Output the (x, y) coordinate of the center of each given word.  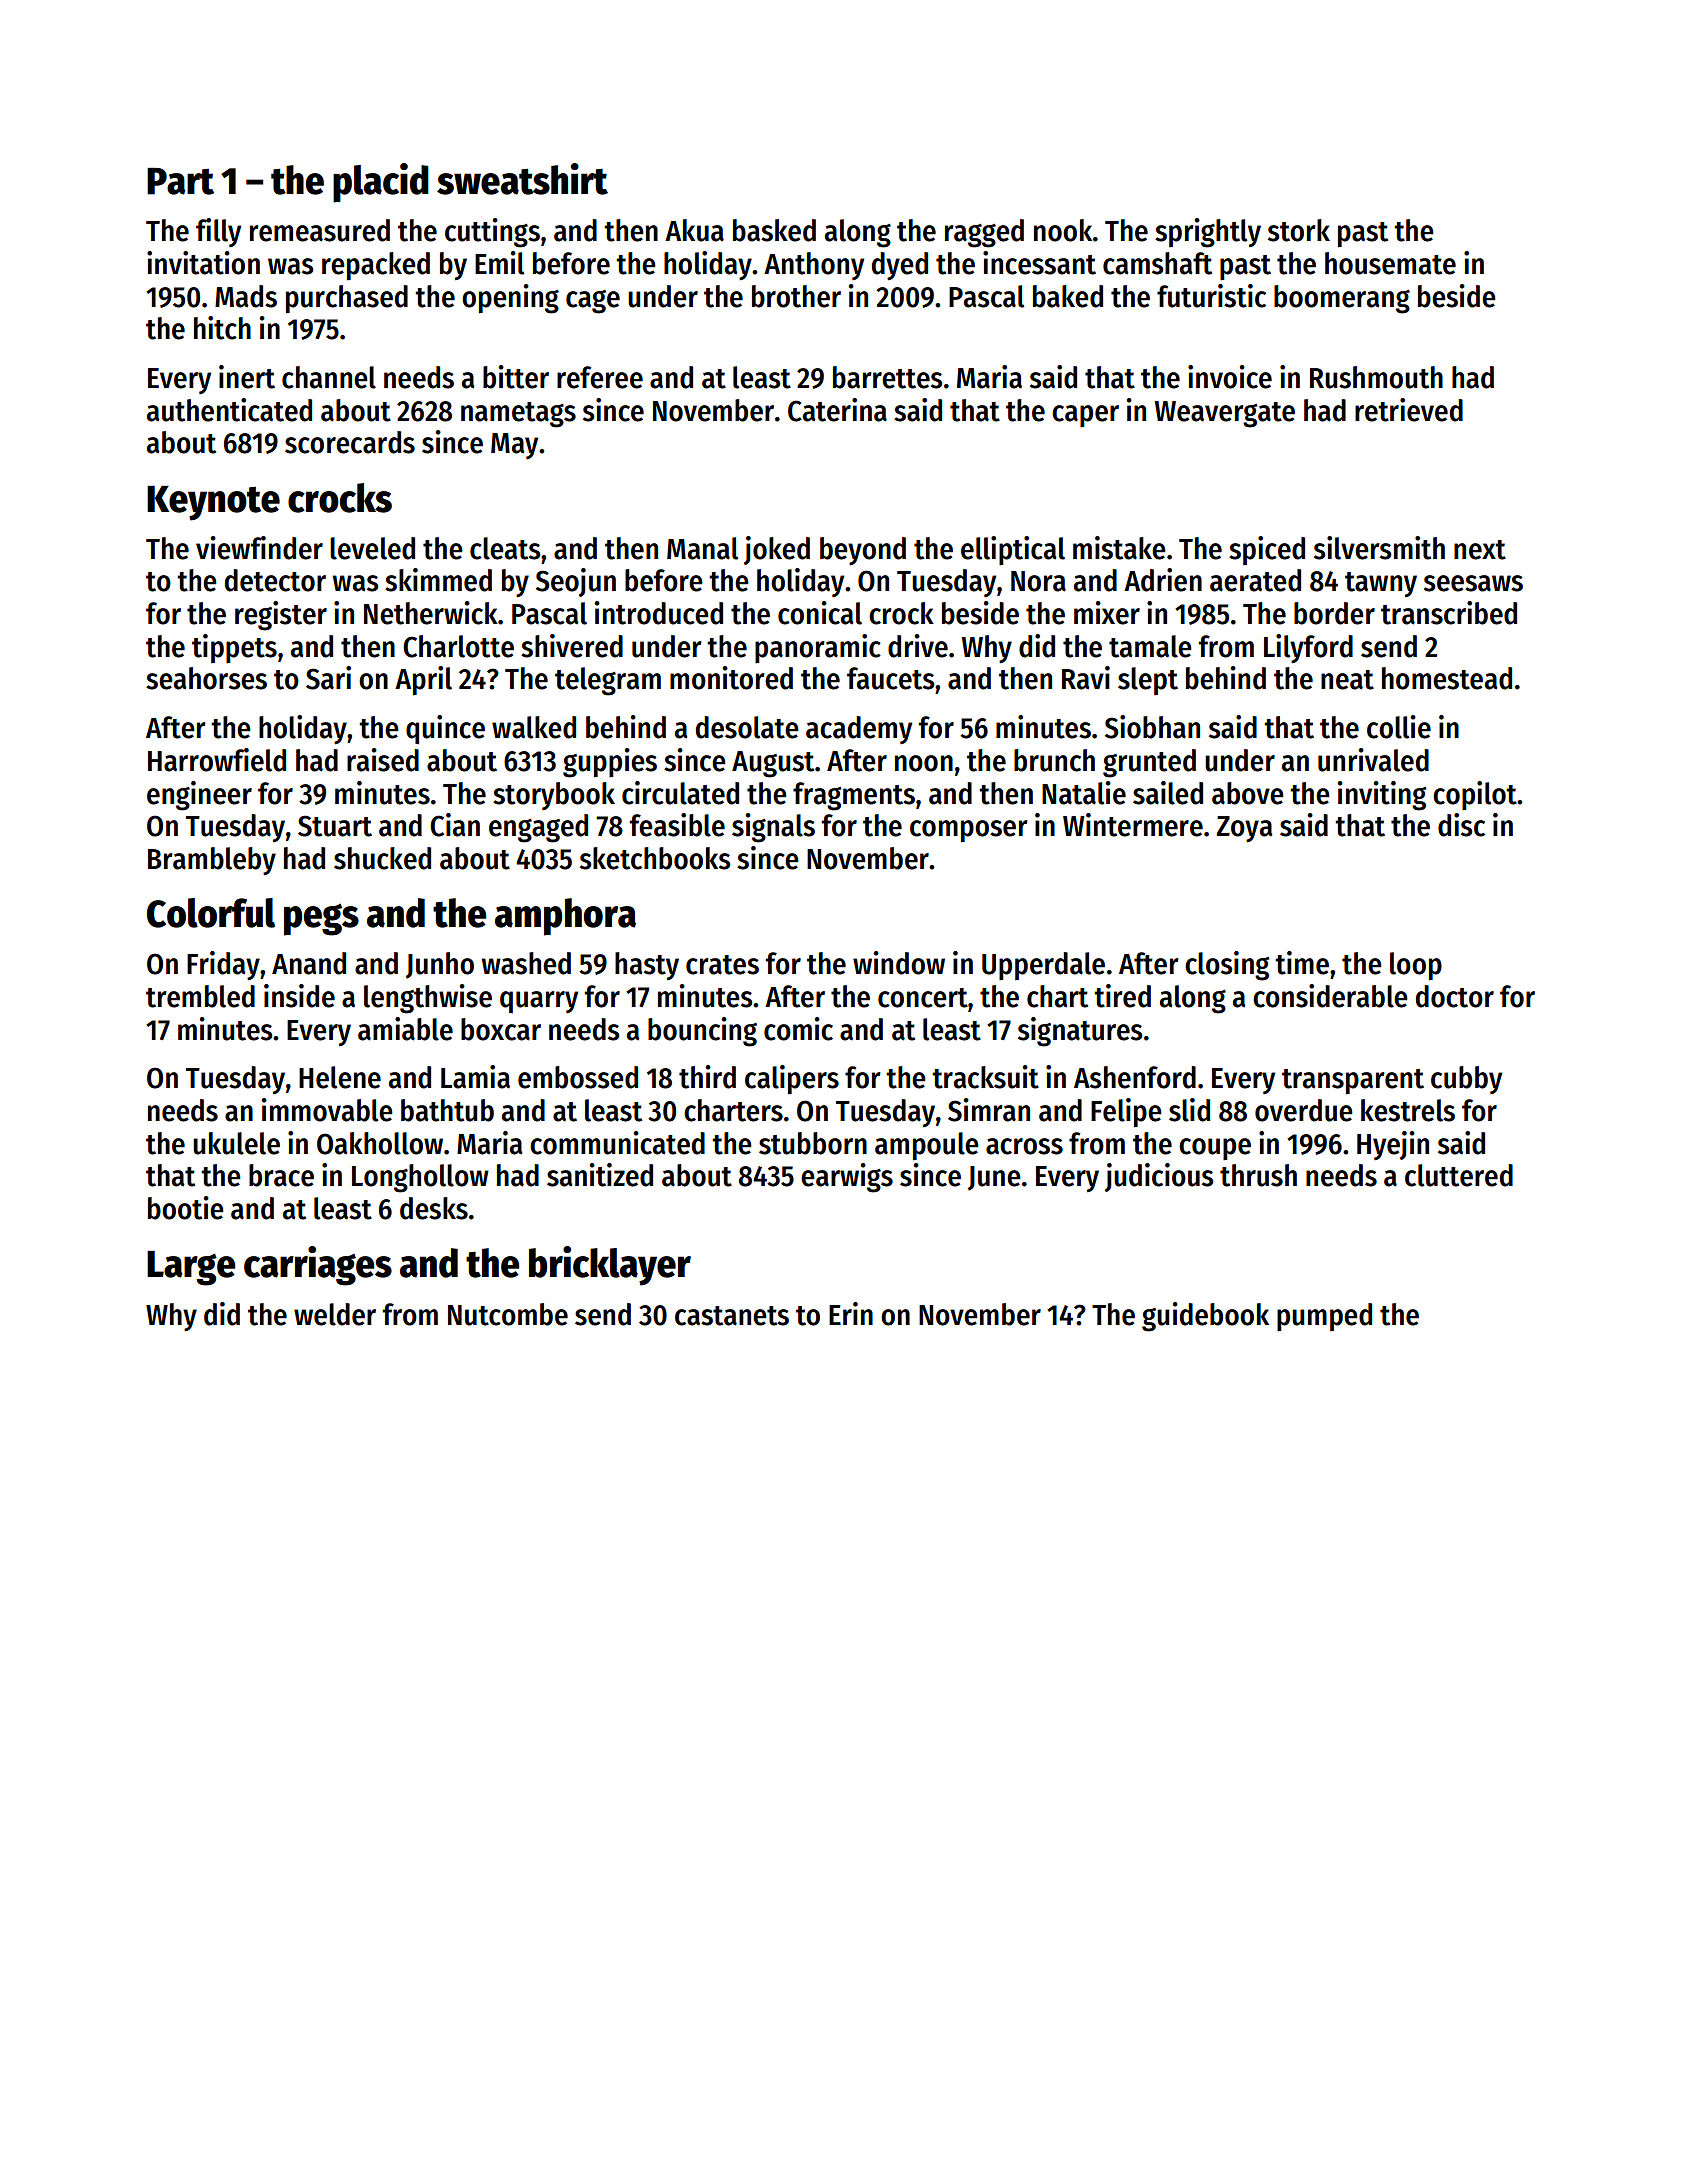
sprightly (1208, 233)
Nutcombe (508, 1314)
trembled (200, 996)
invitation (203, 263)
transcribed (1449, 613)
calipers (792, 1080)
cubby (1466, 1080)
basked (774, 230)
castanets (732, 1316)
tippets (234, 649)
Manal (702, 548)
